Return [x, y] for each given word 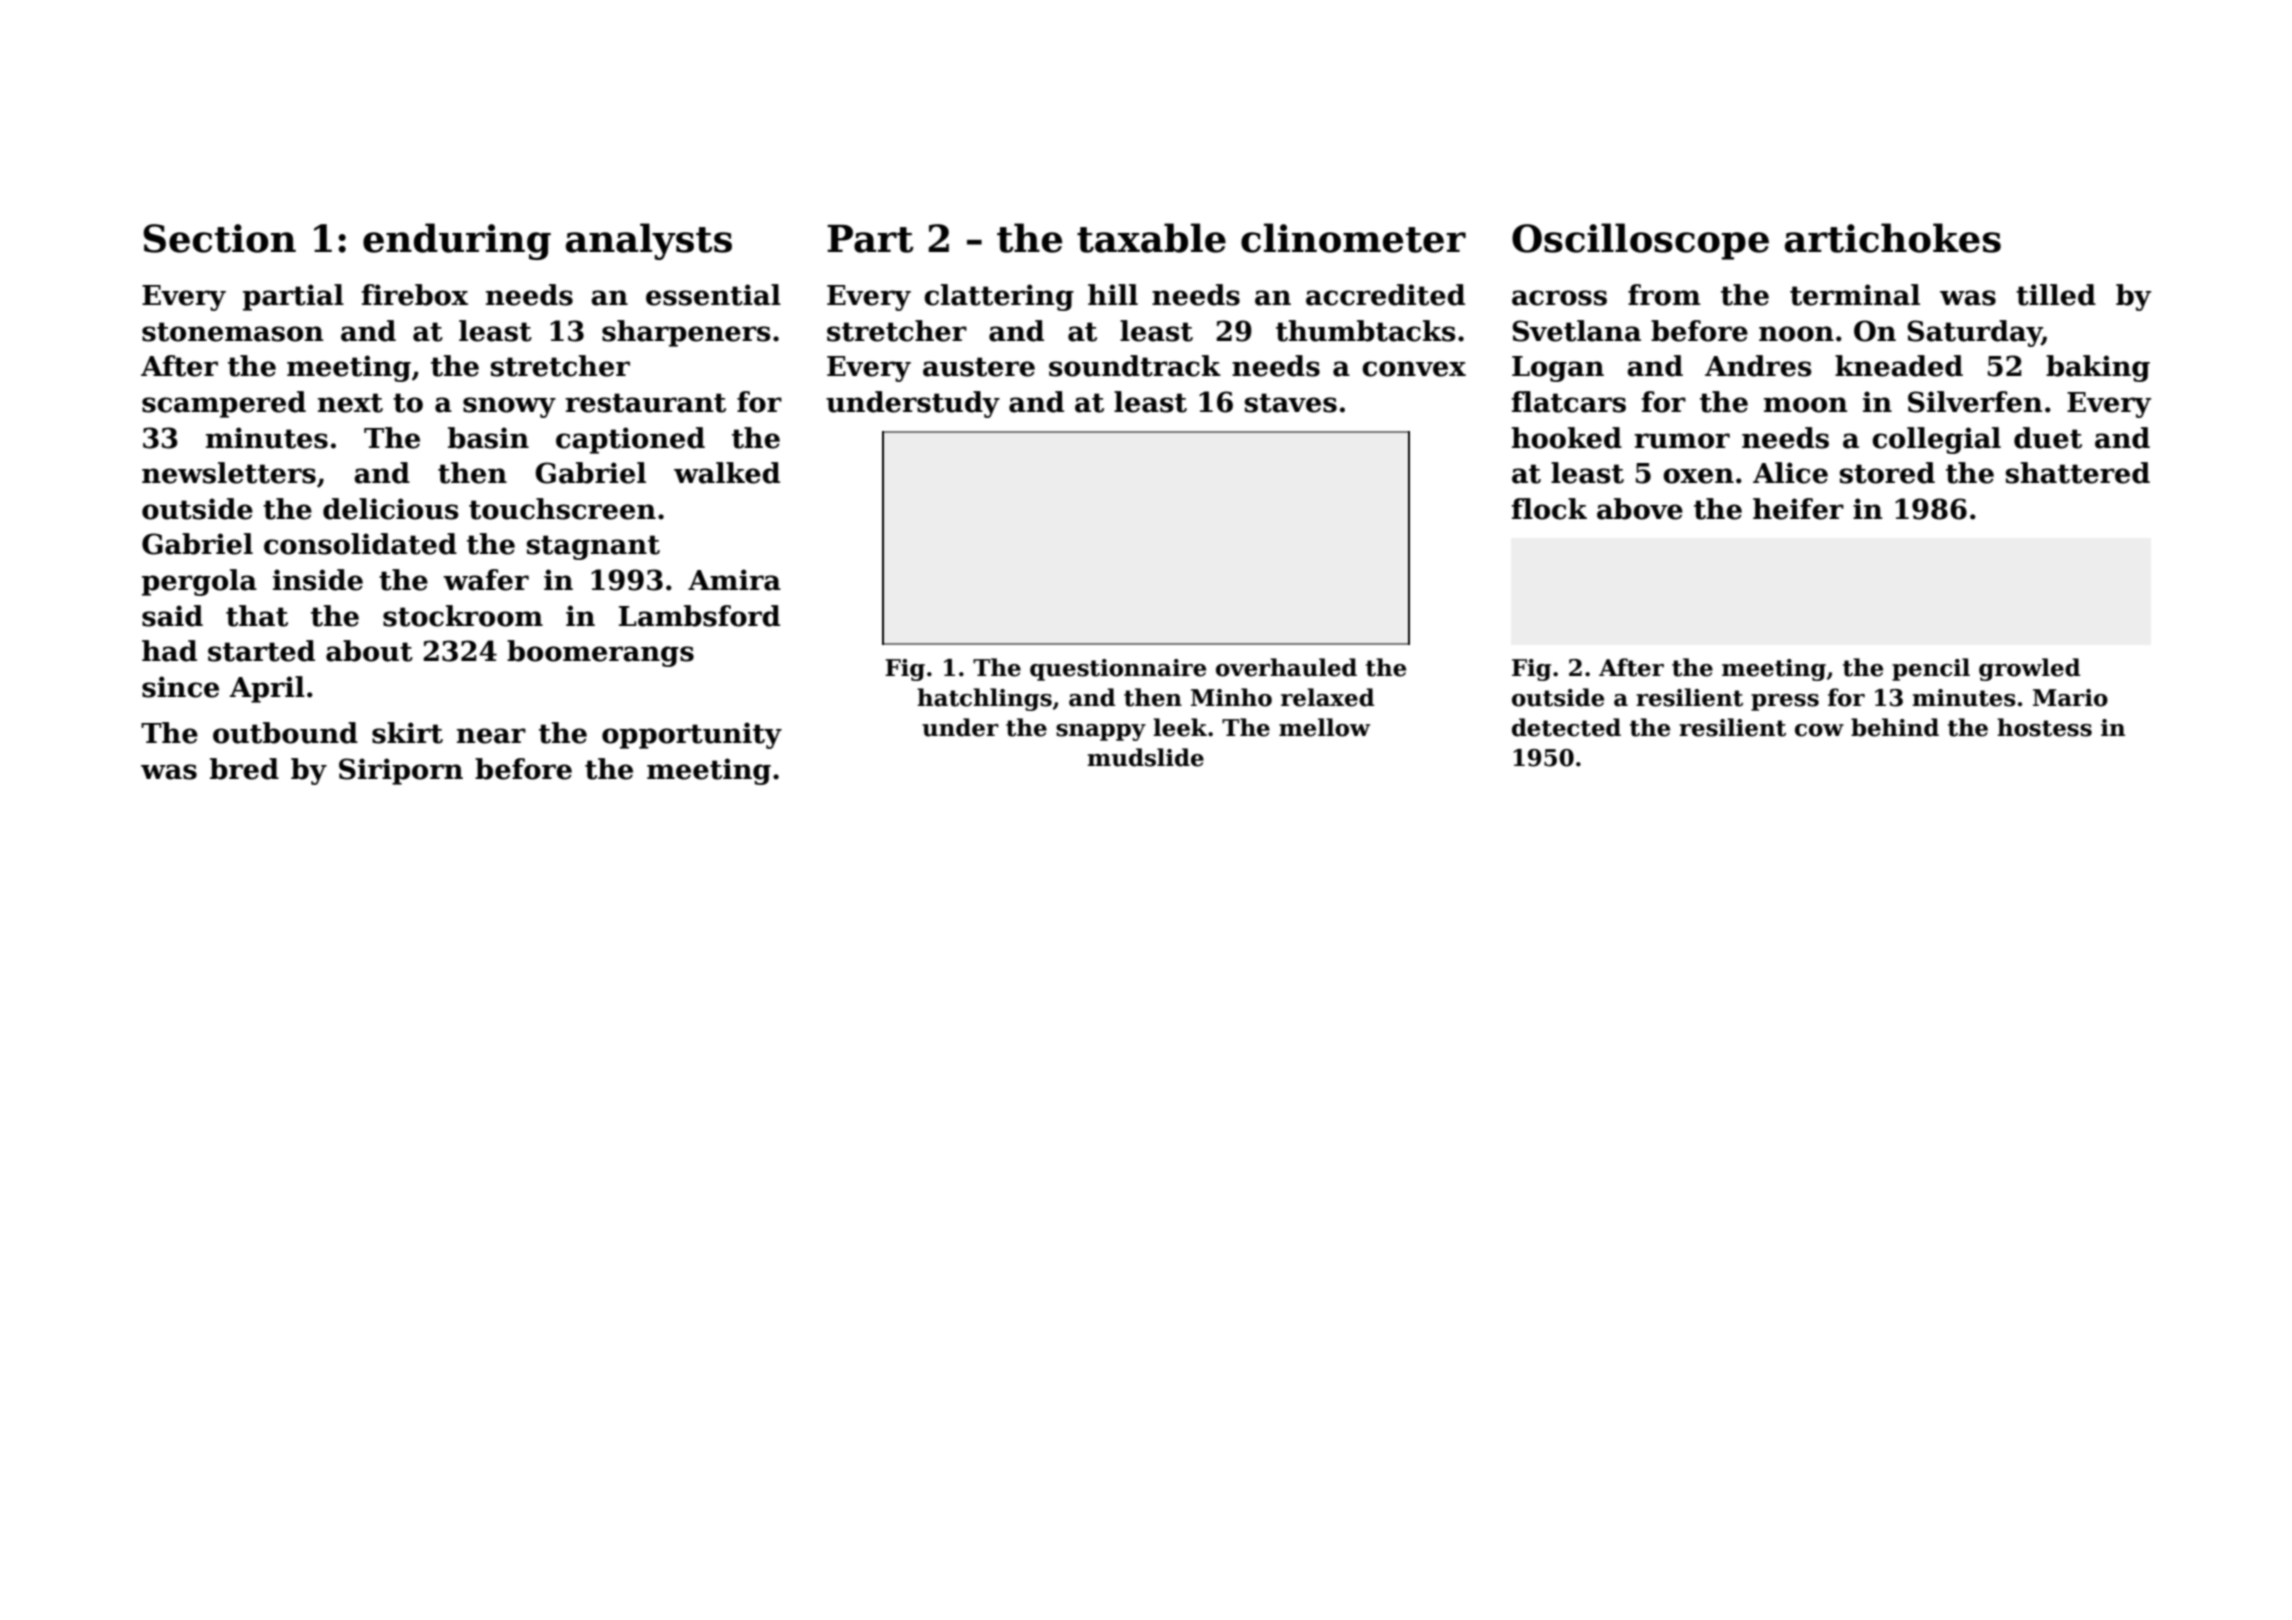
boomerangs [600, 653]
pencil [1931, 669]
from [1664, 295]
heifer [1798, 509]
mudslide [1145, 757]
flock [1549, 509]
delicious [391, 509]
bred [244, 769]
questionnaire [1118, 670]
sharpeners [686, 333]
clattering [999, 297]
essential [713, 295]
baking [2098, 368]
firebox [415, 295]
